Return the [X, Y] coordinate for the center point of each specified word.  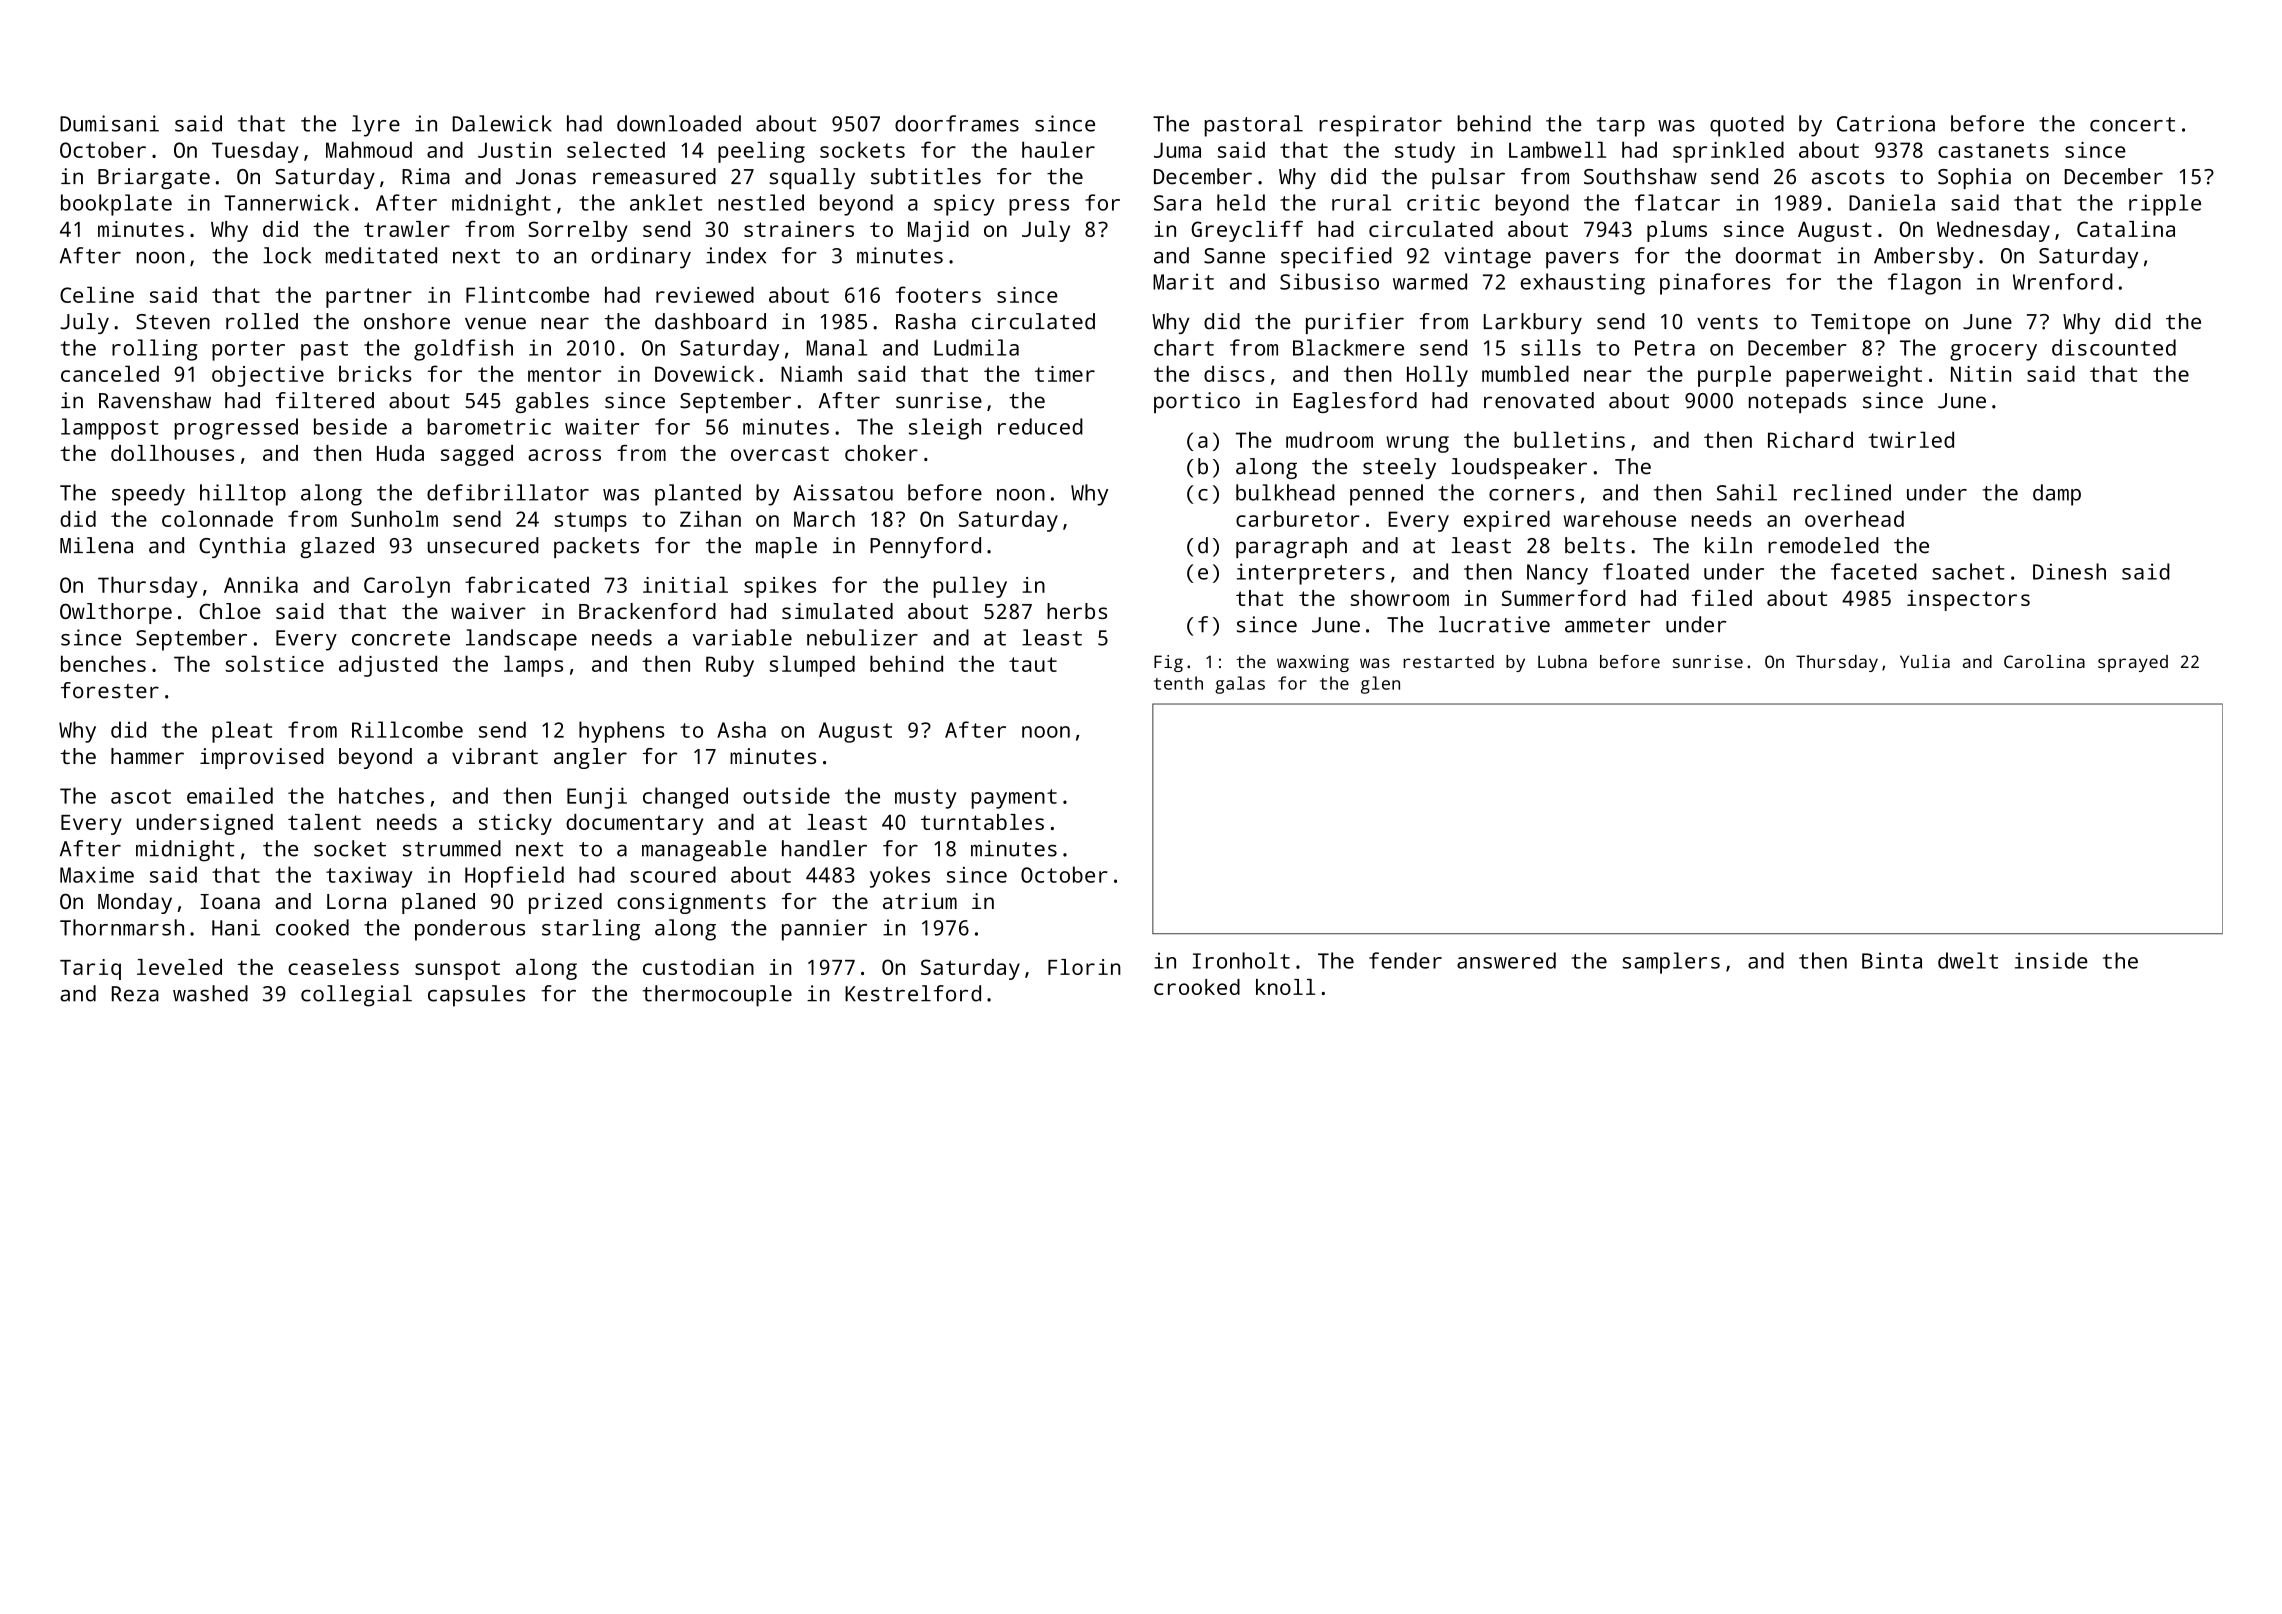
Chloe [230, 611]
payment [1014, 799]
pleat [242, 732]
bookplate [116, 205]
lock [287, 255]
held [1241, 202]
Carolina [2044, 661]
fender [1405, 960]
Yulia [1925, 661]
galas [1240, 685]
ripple [2165, 205]
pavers [1582, 260]
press [1039, 207]
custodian [698, 967]
